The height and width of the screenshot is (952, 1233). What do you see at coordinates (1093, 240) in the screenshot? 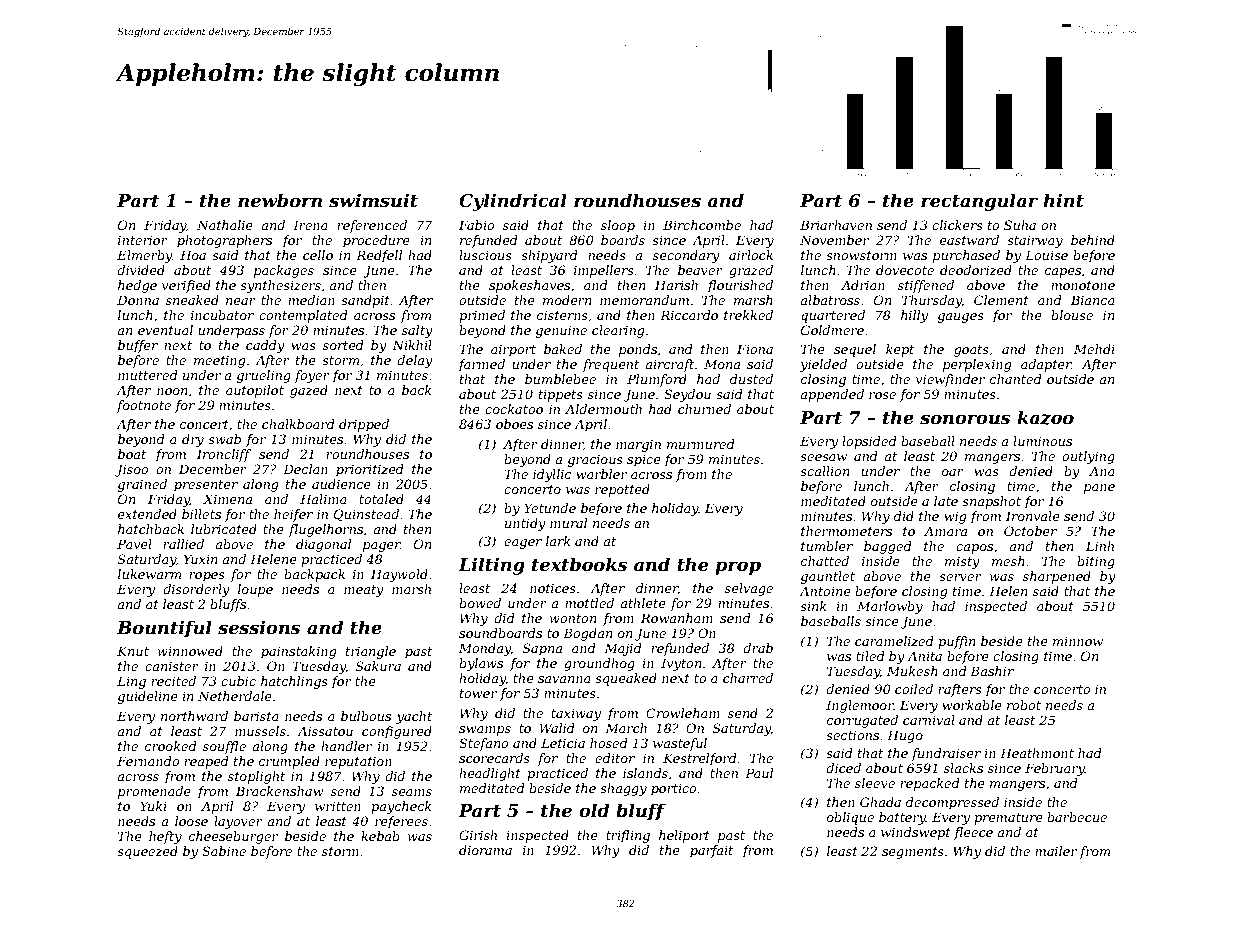
I see `behind` at bounding box center [1093, 240].
